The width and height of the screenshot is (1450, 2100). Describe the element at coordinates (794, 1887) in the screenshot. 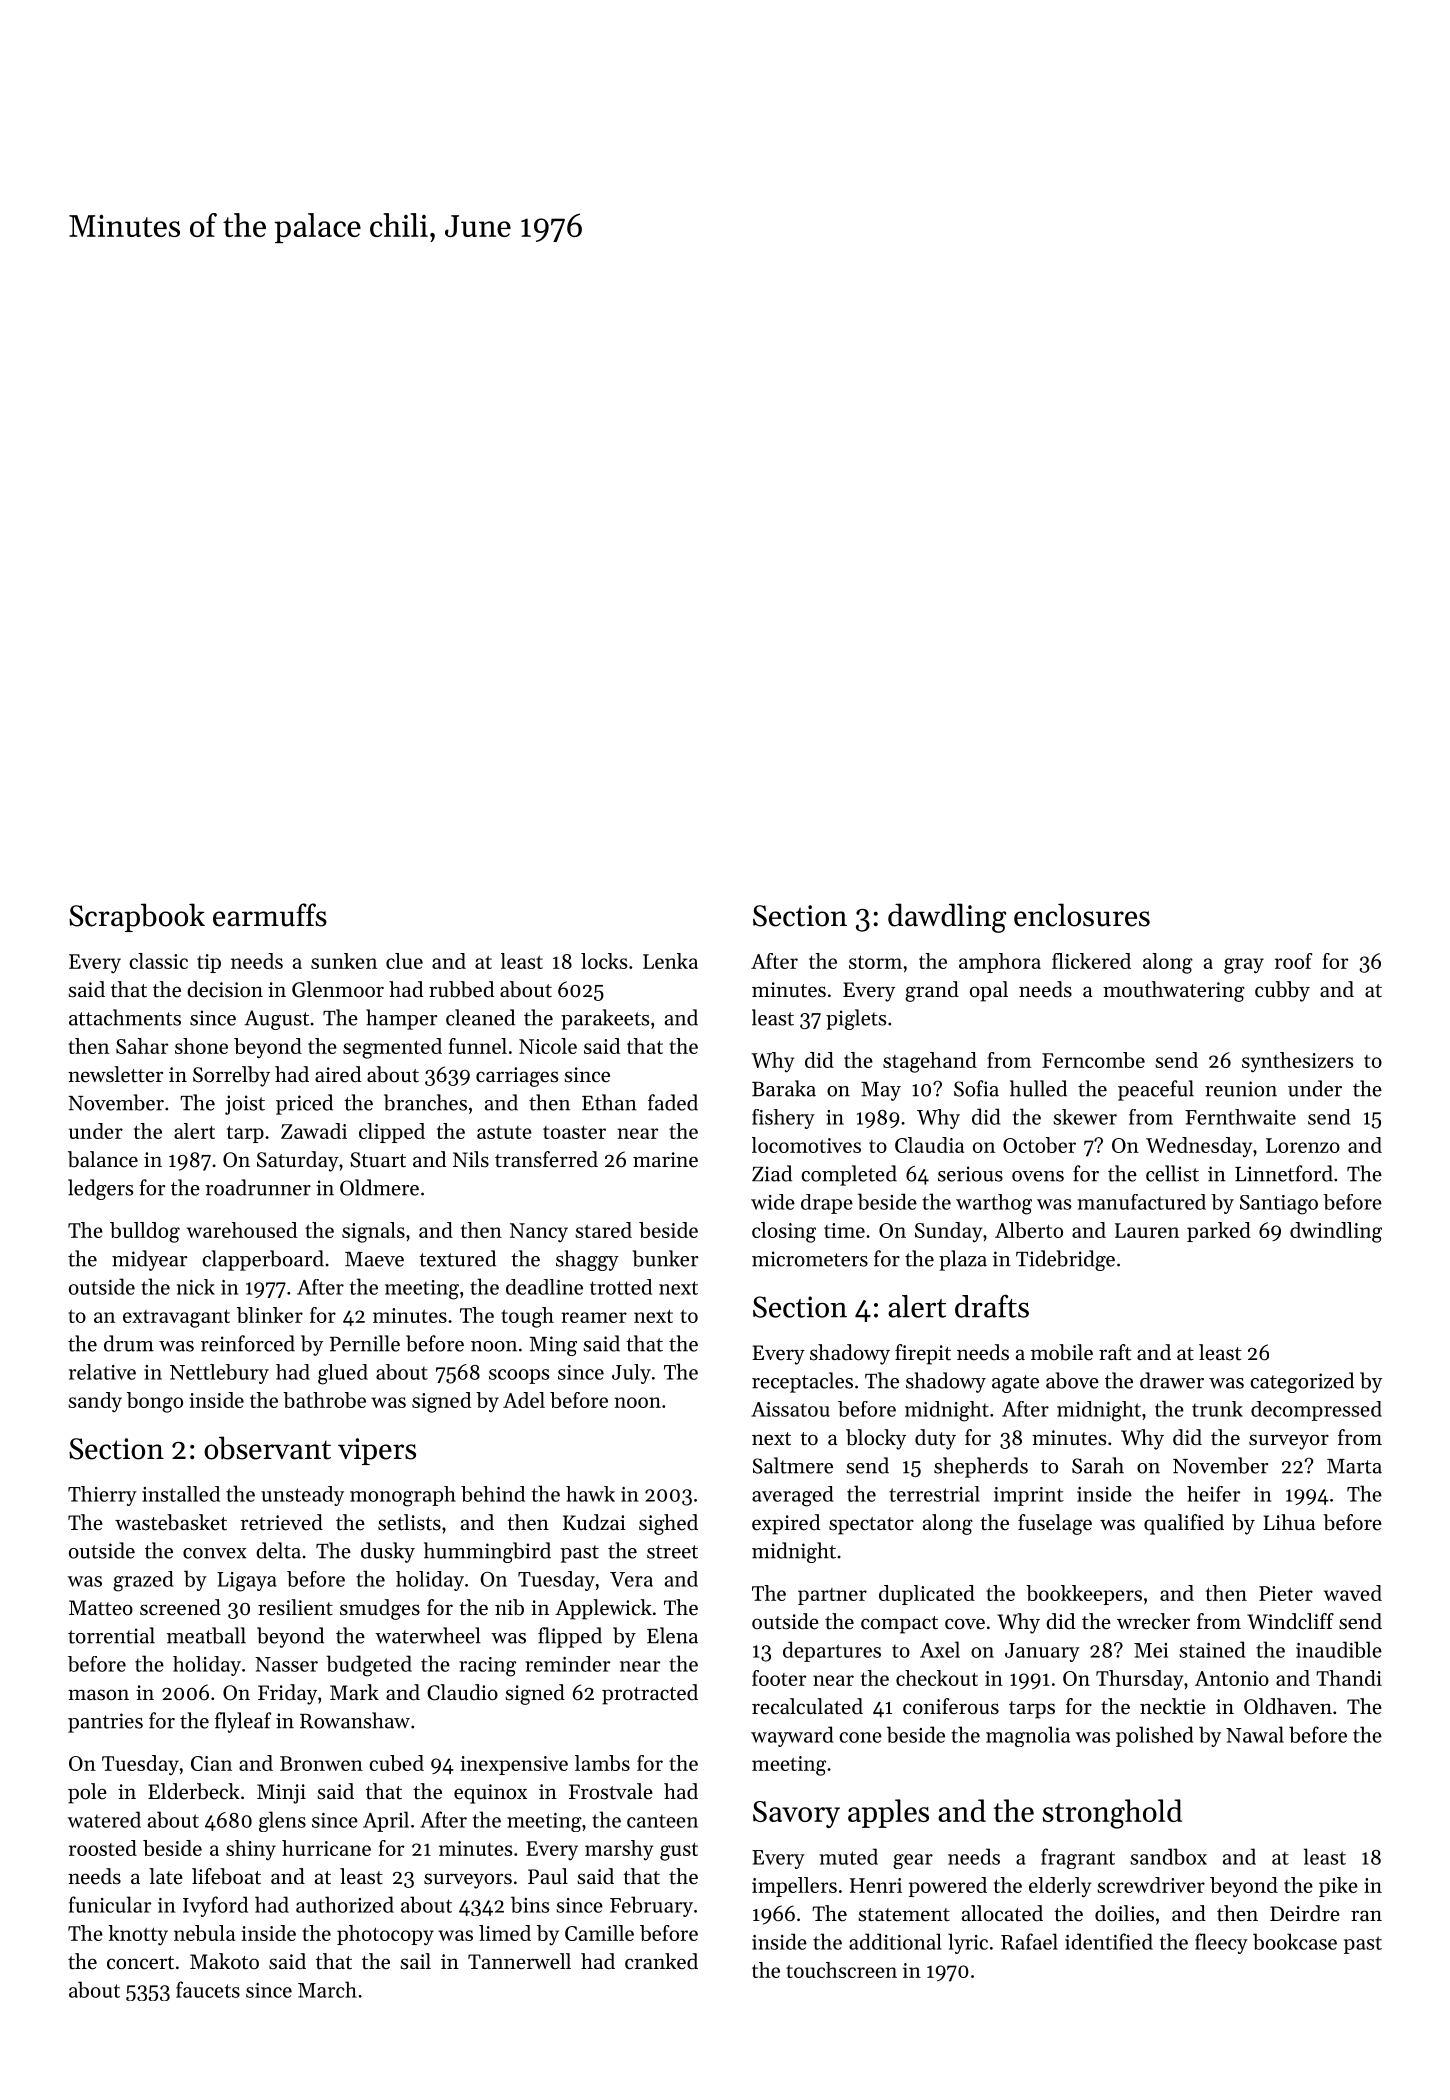

I see `impellers` at that location.
